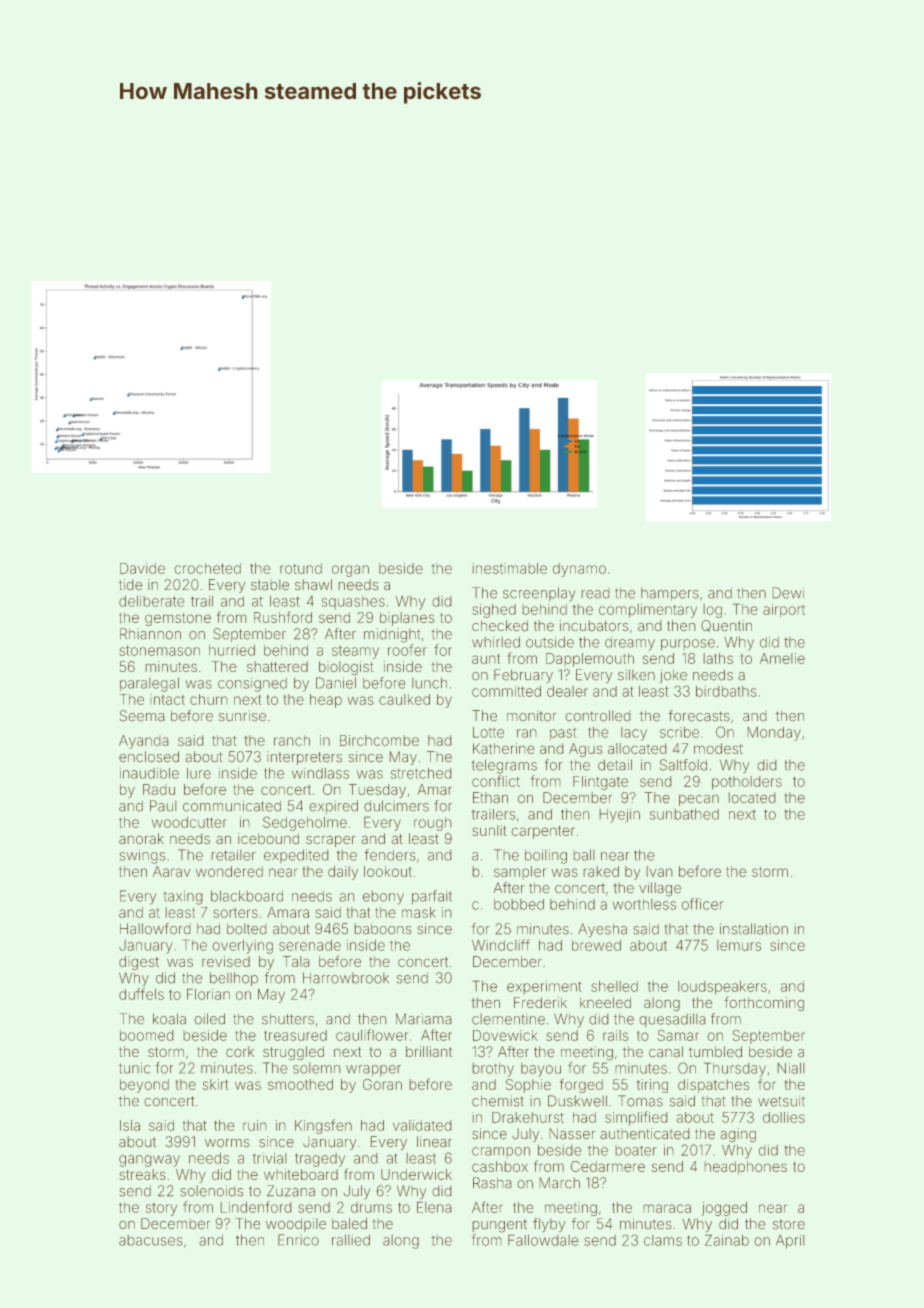 Image resolution: width=924 pixels, height=1308 pixels. What do you see at coordinates (747, 783) in the screenshot?
I see `potholders` at bounding box center [747, 783].
